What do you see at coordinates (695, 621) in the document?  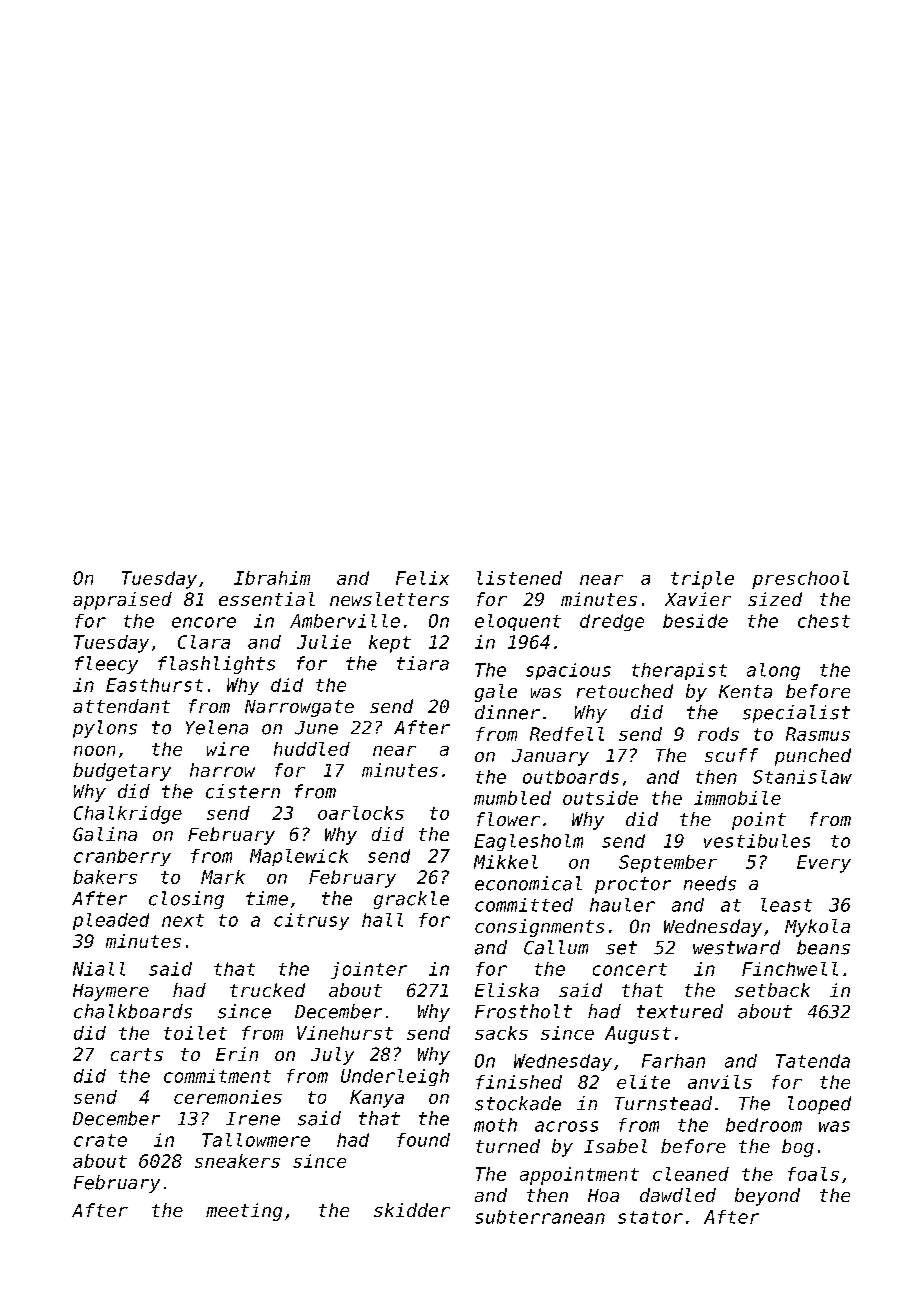 I see `beside` at bounding box center [695, 621].
